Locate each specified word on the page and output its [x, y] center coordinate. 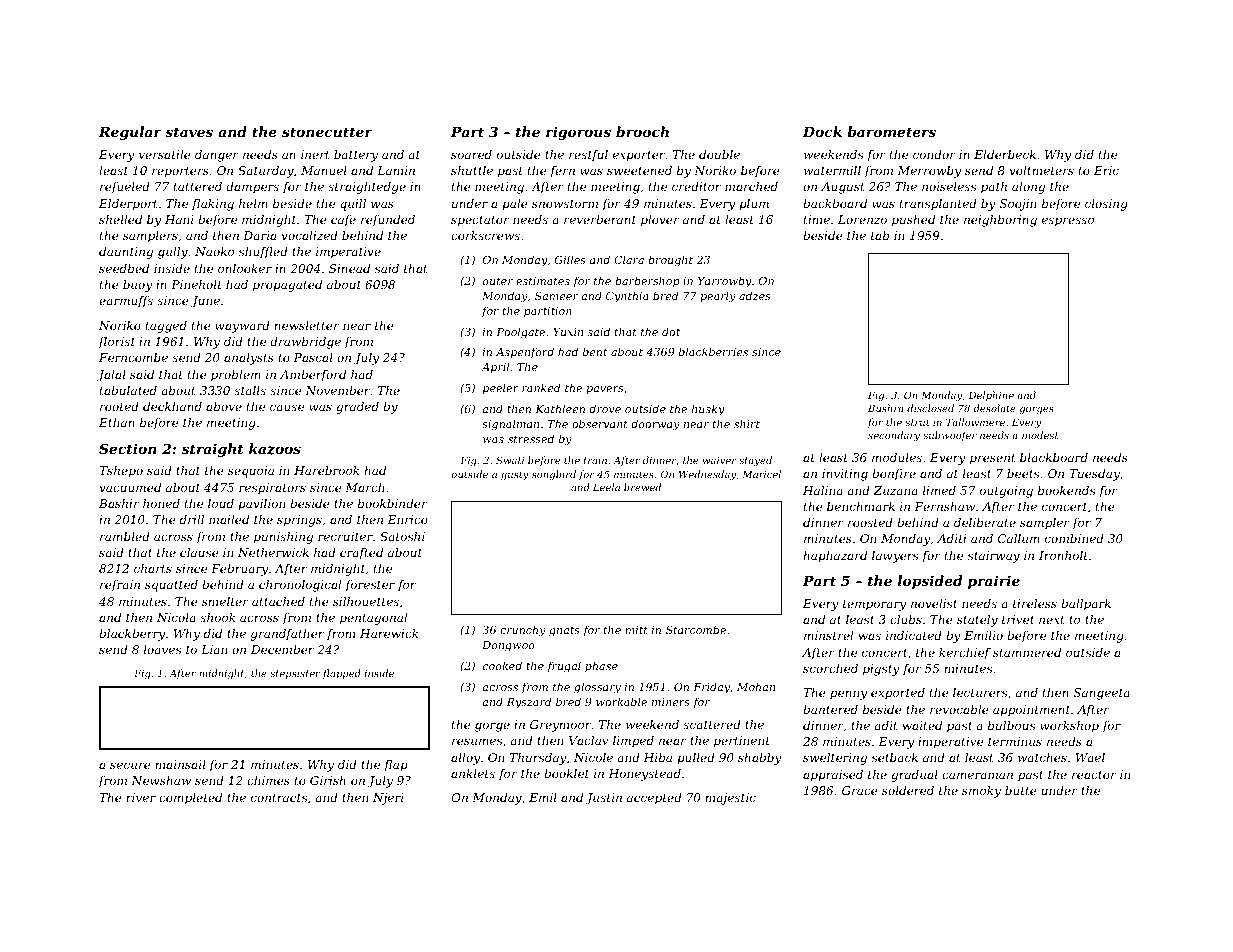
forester [370, 586]
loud [221, 503]
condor [934, 154]
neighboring [1000, 221]
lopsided [930, 582]
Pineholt [196, 284]
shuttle [472, 170]
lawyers [895, 557]
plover [660, 221]
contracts [279, 798]
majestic [730, 799]
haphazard [835, 557]
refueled [125, 188]
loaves [162, 649]
